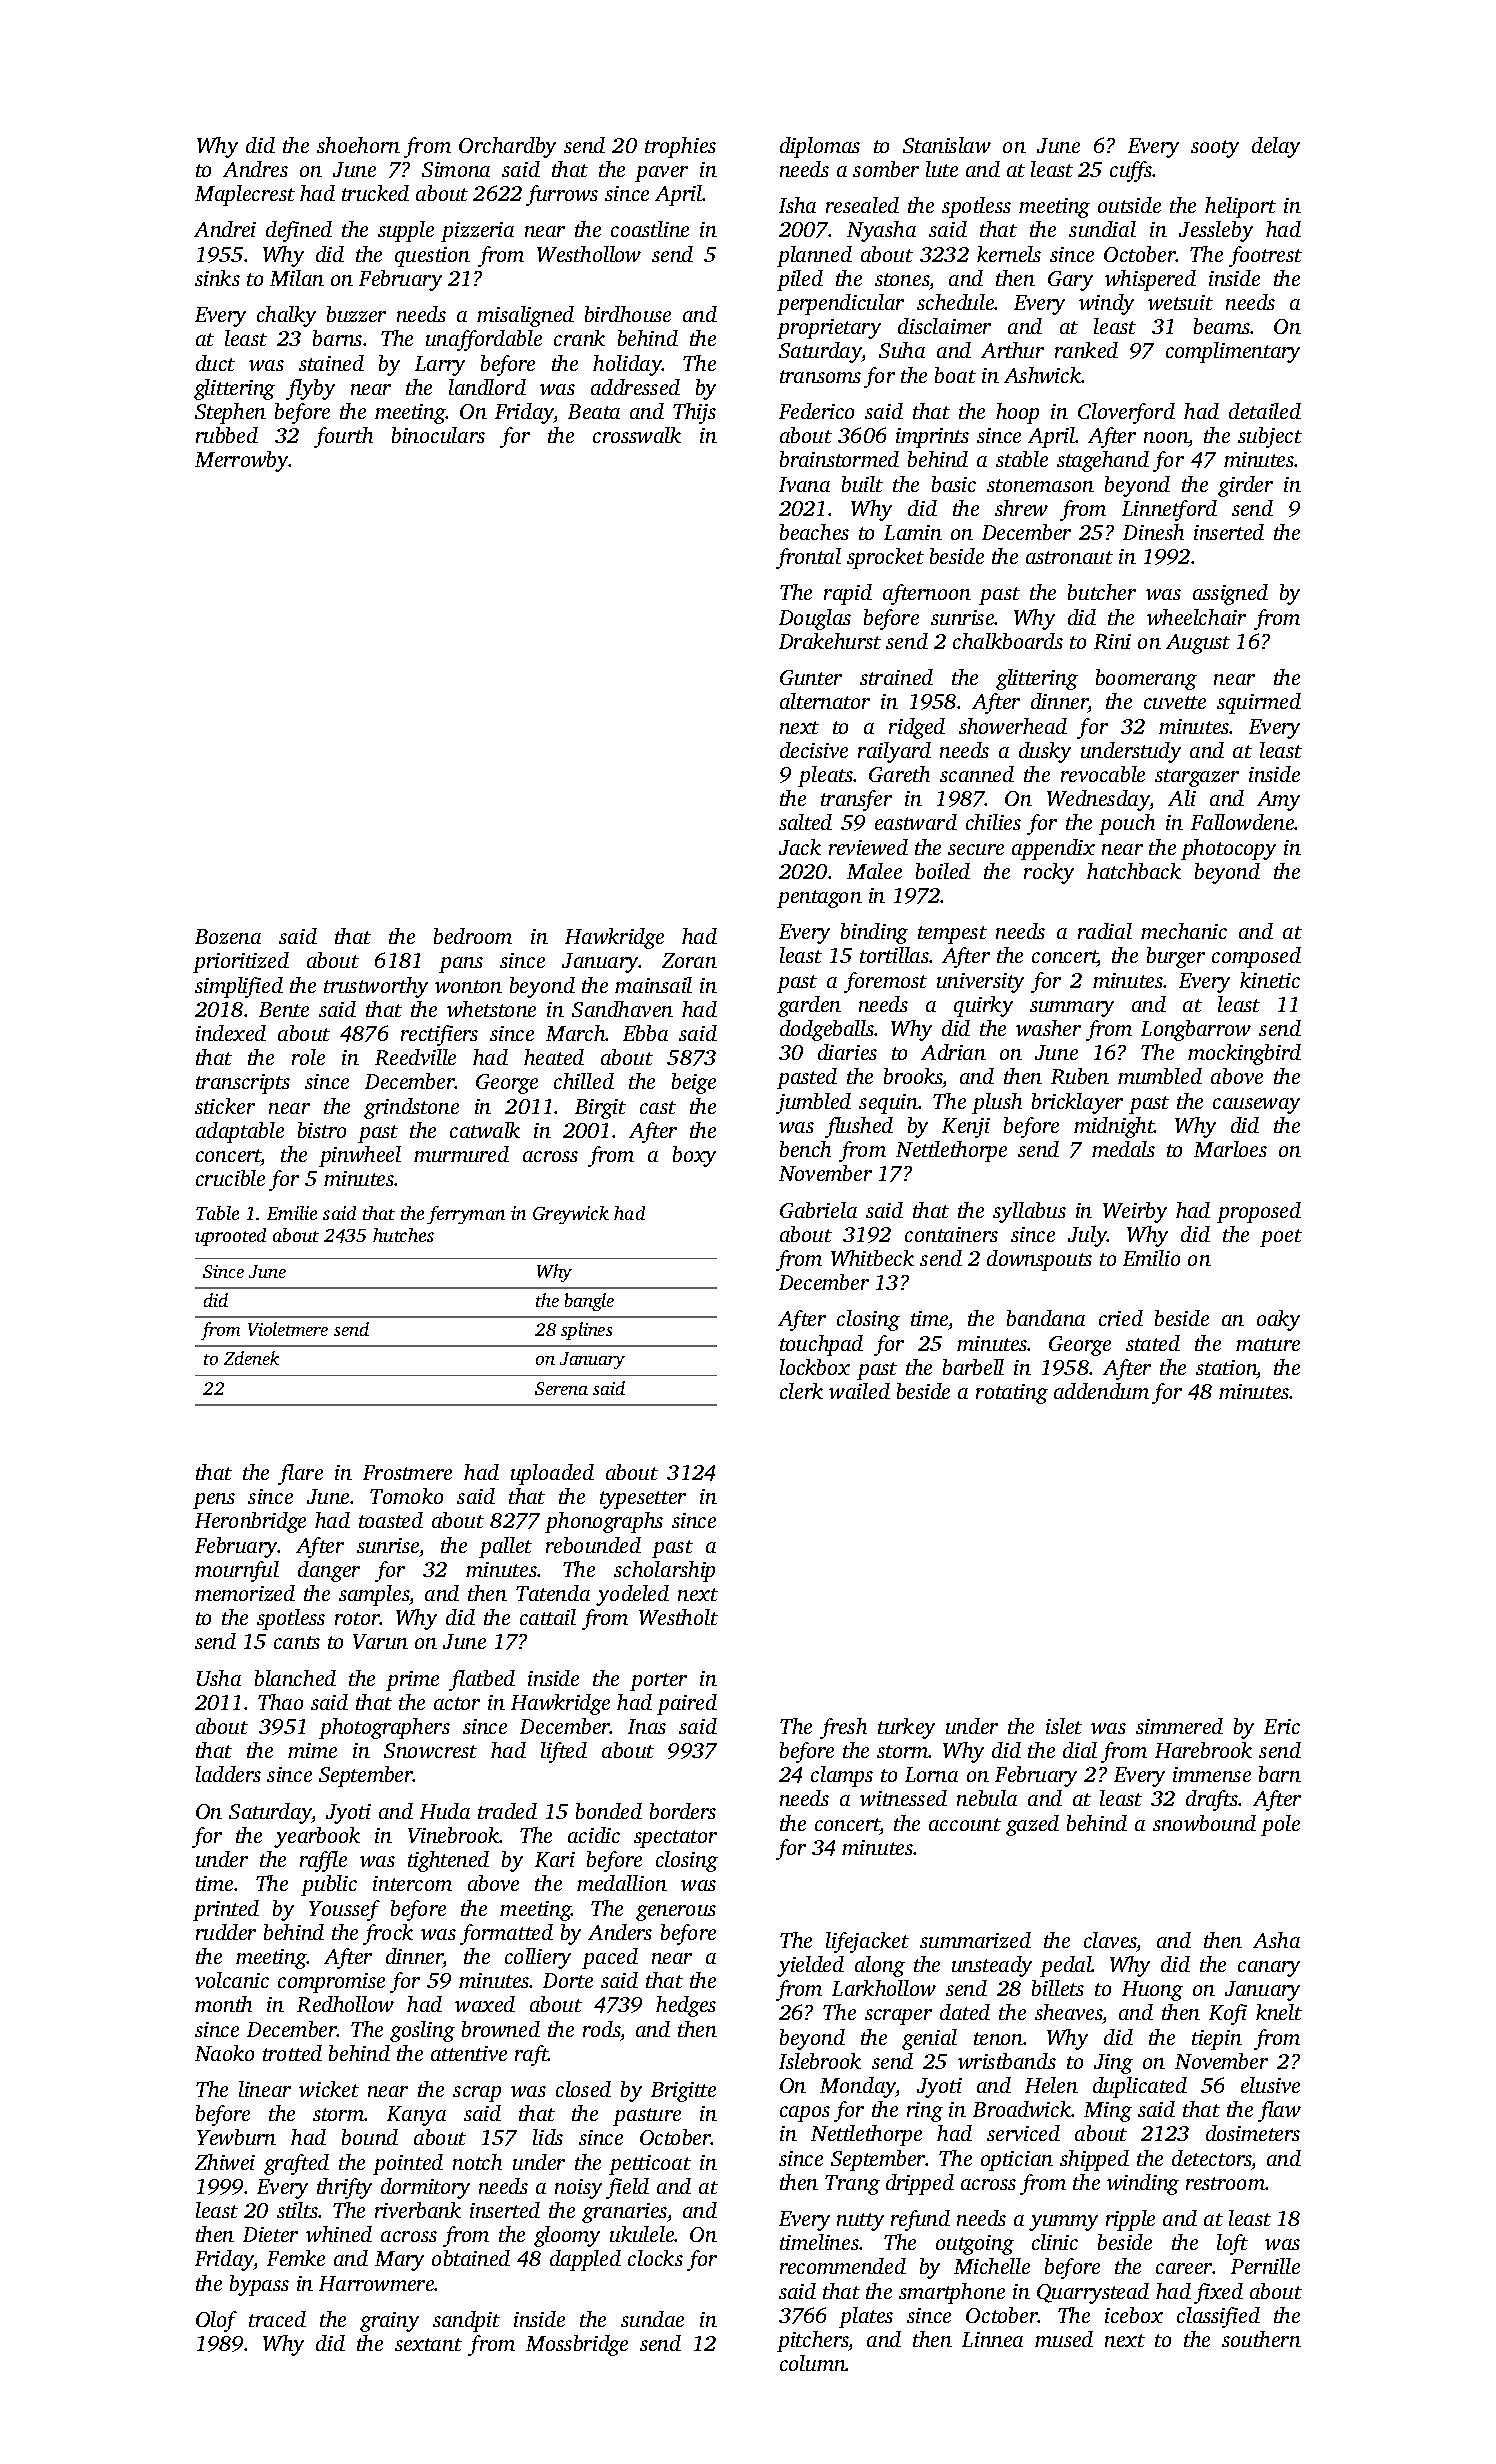 Image resolution: width=1496 pixels, height=2464 pixels. What do you see at coordinates (577, 2345) in the screenshot?
I see `Mossbridge` at bounding box center [577, 2345].
